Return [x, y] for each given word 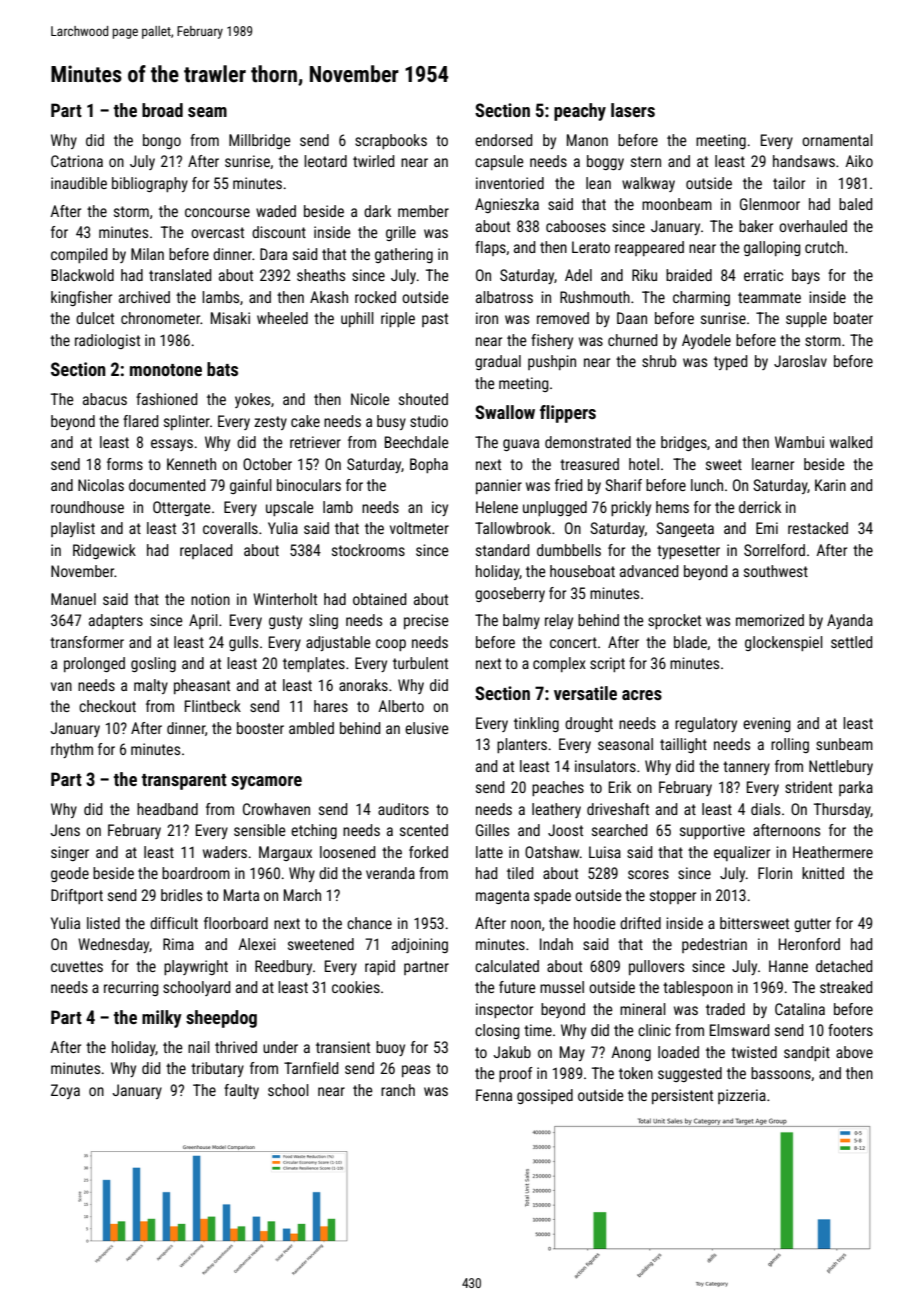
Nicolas [101, 485]
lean [598, 183]
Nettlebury [841, 767]
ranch [398, 1090]
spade [552, 896]
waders [225, 852]
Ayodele [706, 341]
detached [844, 966]
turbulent [420, 663]
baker [756, 226]
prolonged [94, 664]
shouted [423, 399]
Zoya [65, 1091]
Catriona [77, 161]
